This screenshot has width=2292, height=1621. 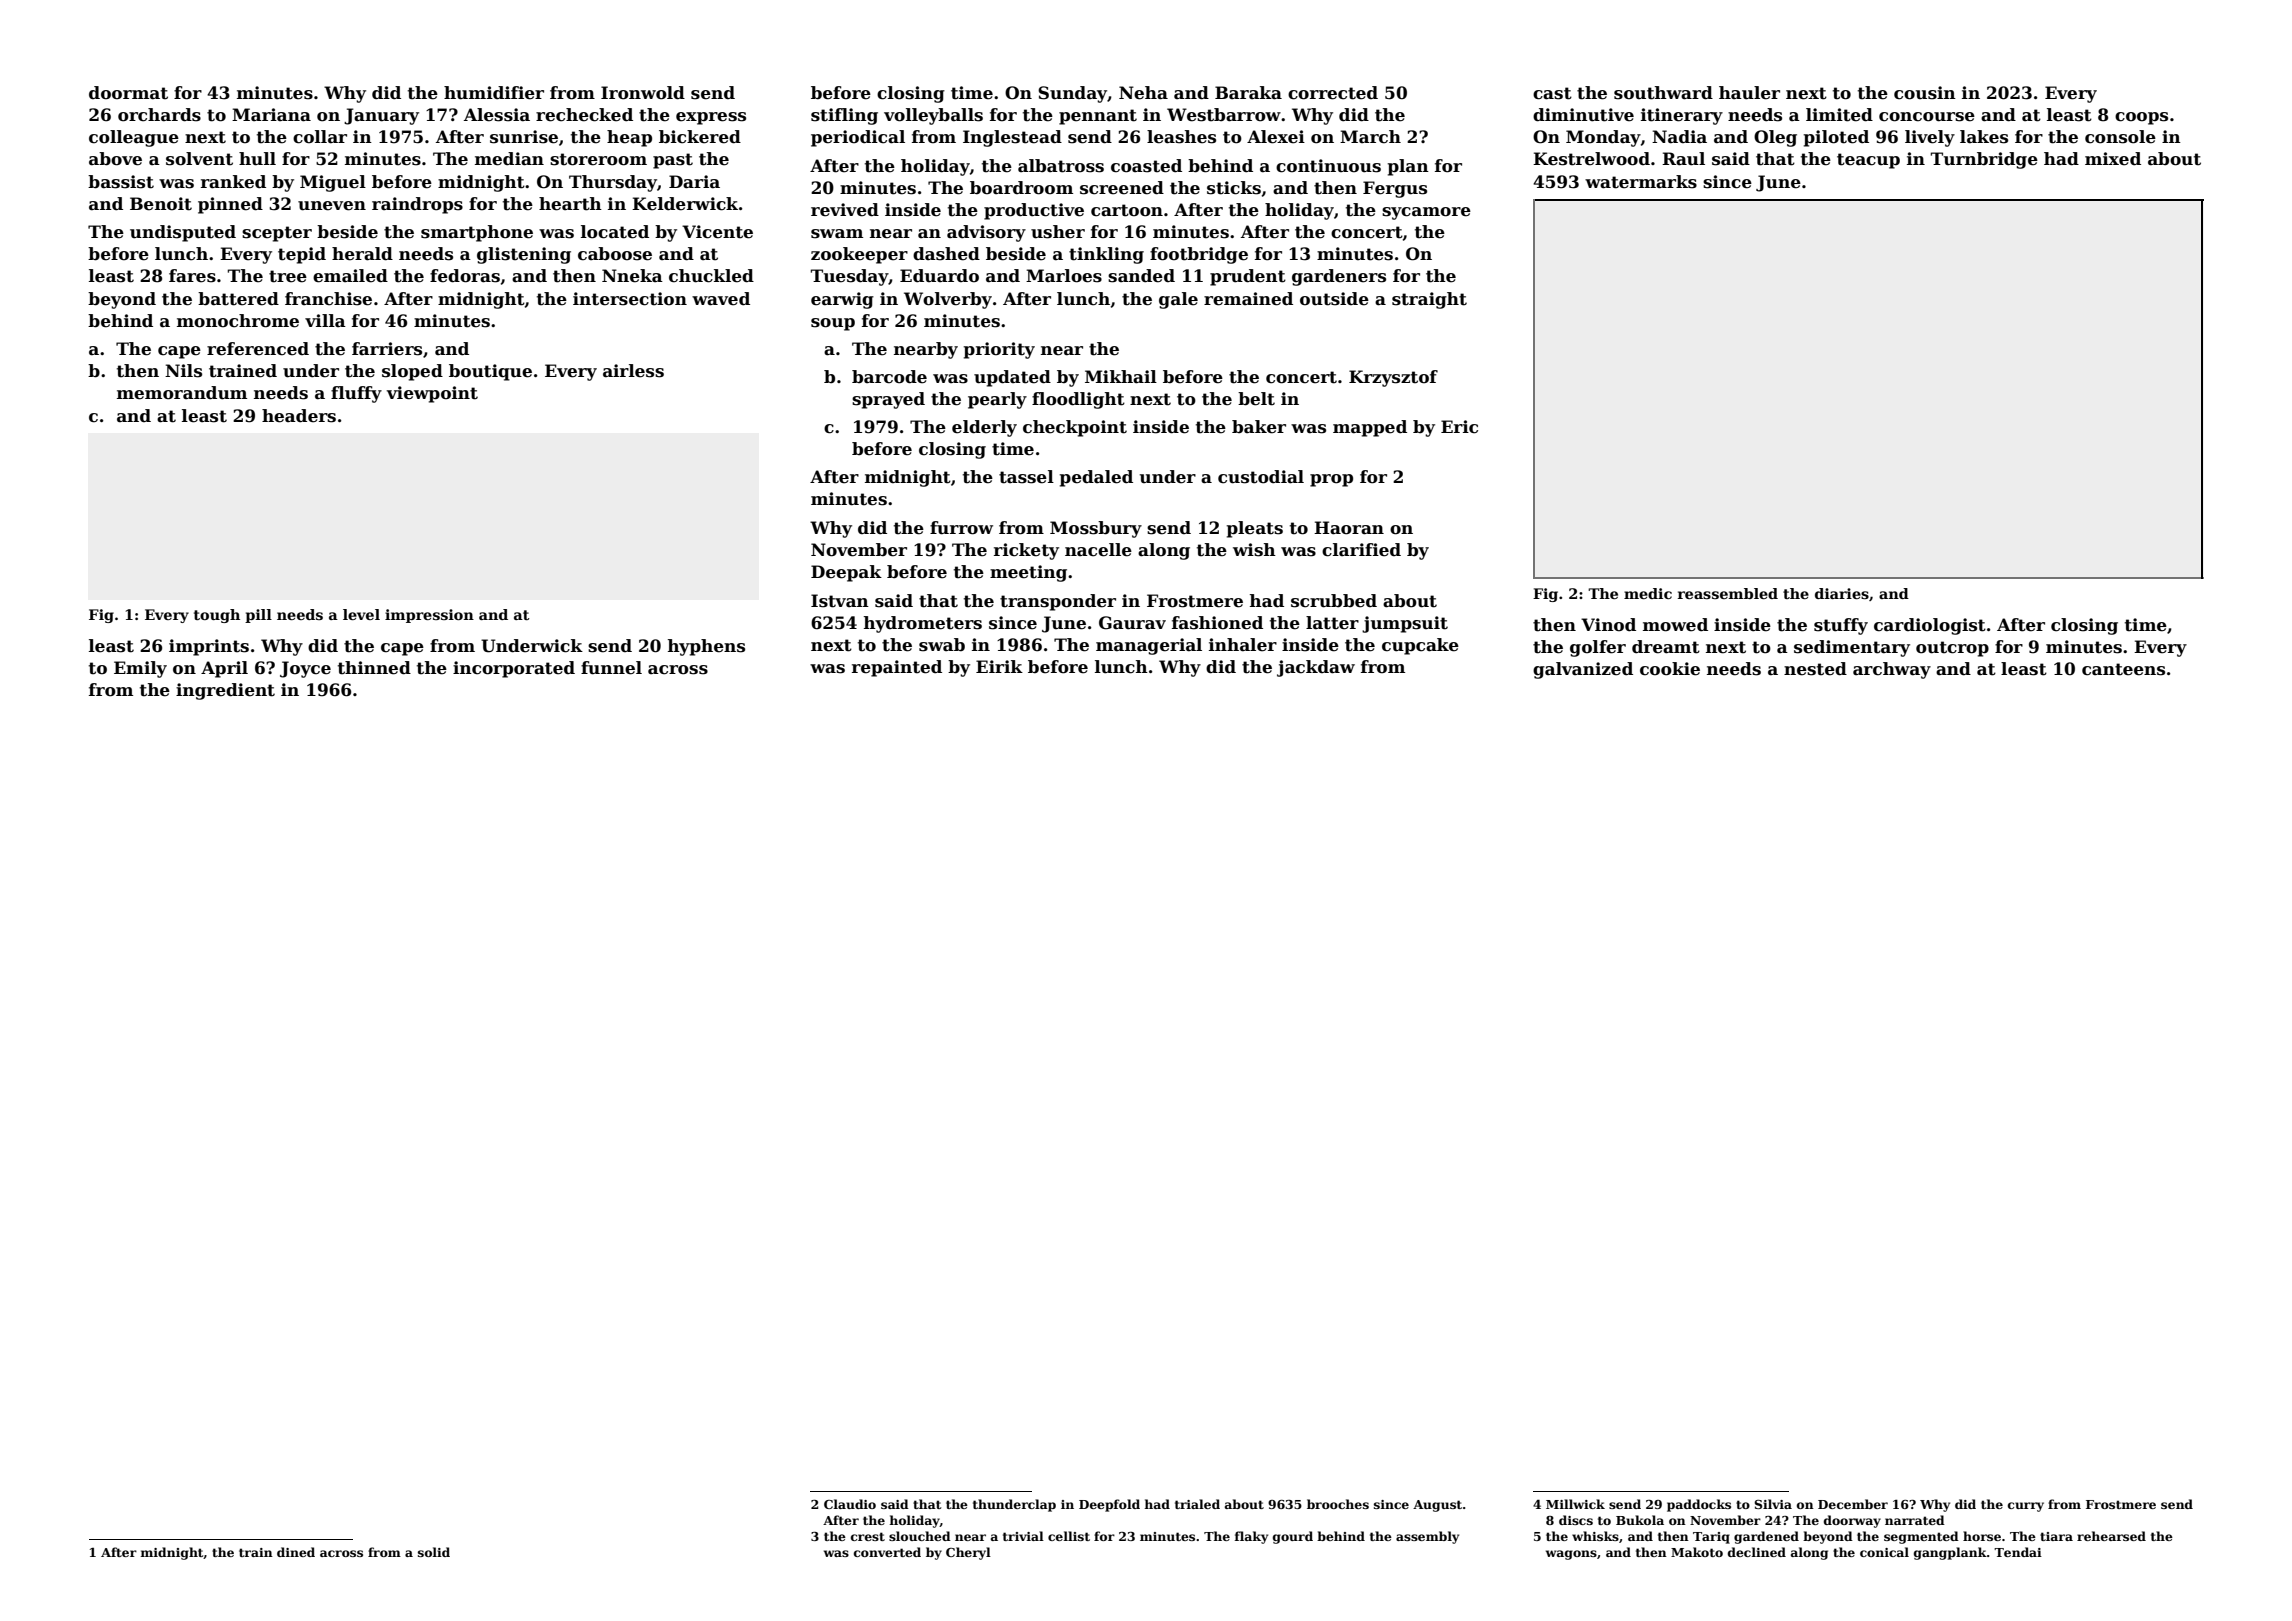 What do you see at coordinates (1925, 93) in the screenshot?
I see `cousin` at bounding box center [1925, 93].
